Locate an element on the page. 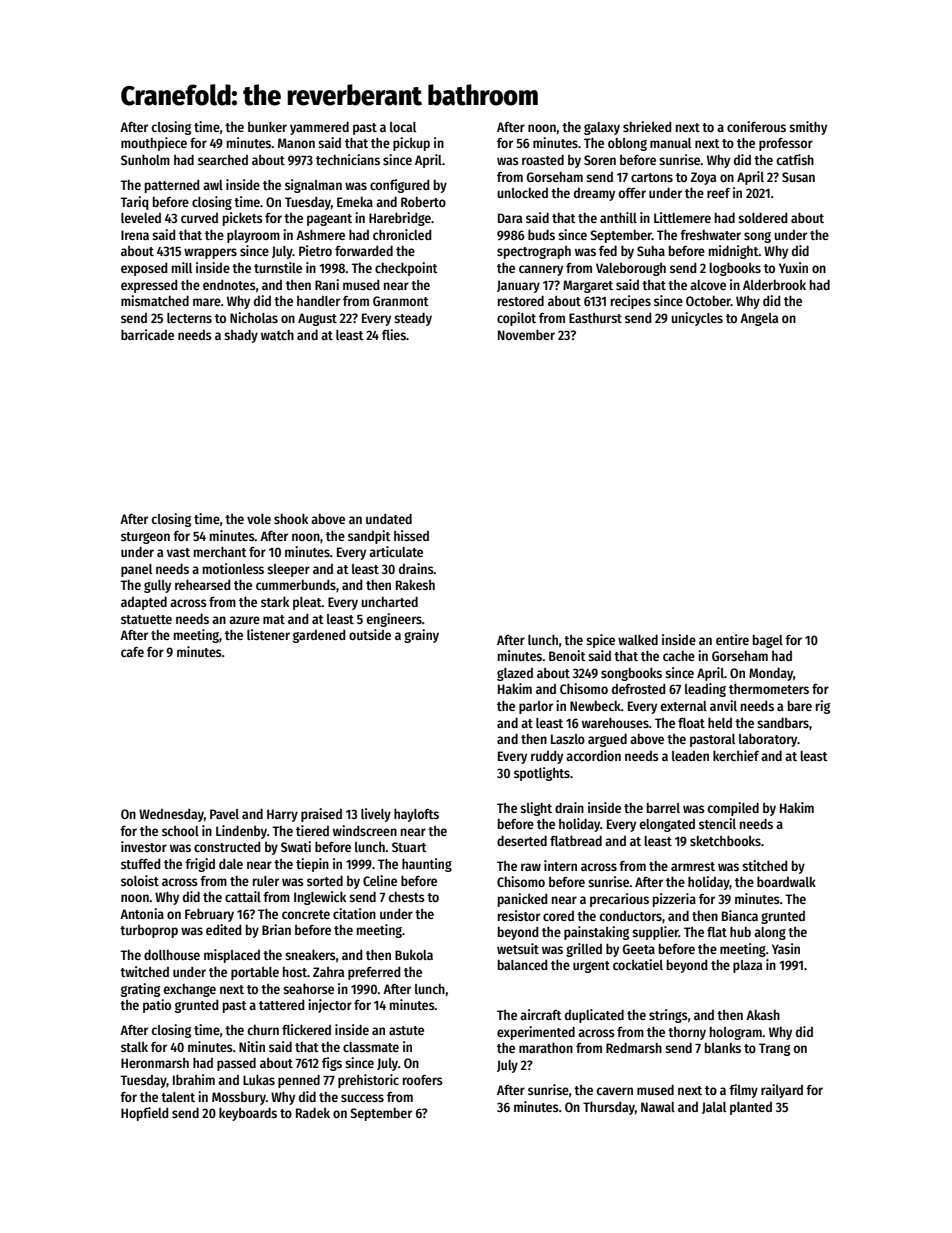 This image has width=952, height=1233. Hopfield is located at coordinates (145, 1114).
